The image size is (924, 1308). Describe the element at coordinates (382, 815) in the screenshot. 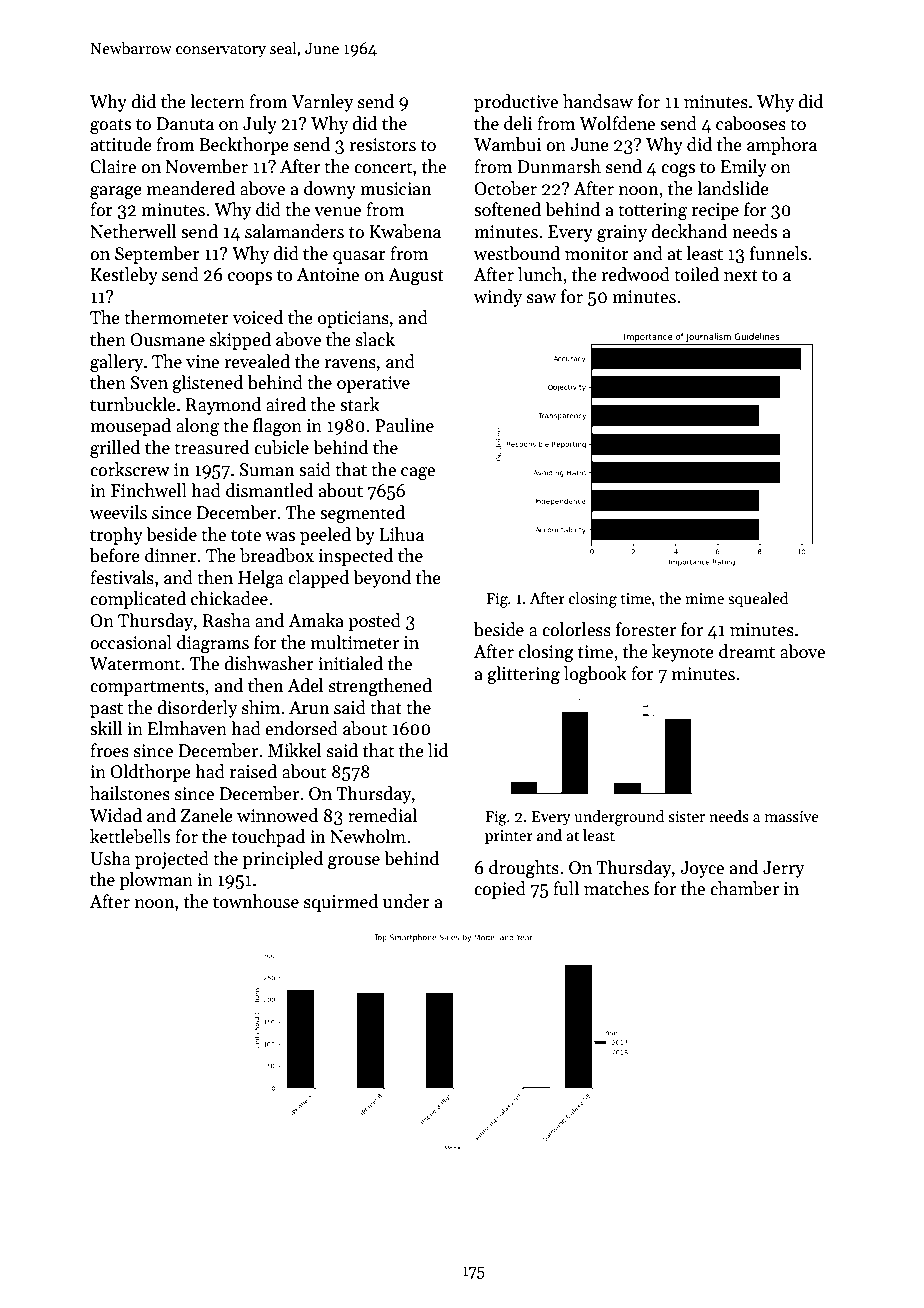

I see `remedial` at that location.
